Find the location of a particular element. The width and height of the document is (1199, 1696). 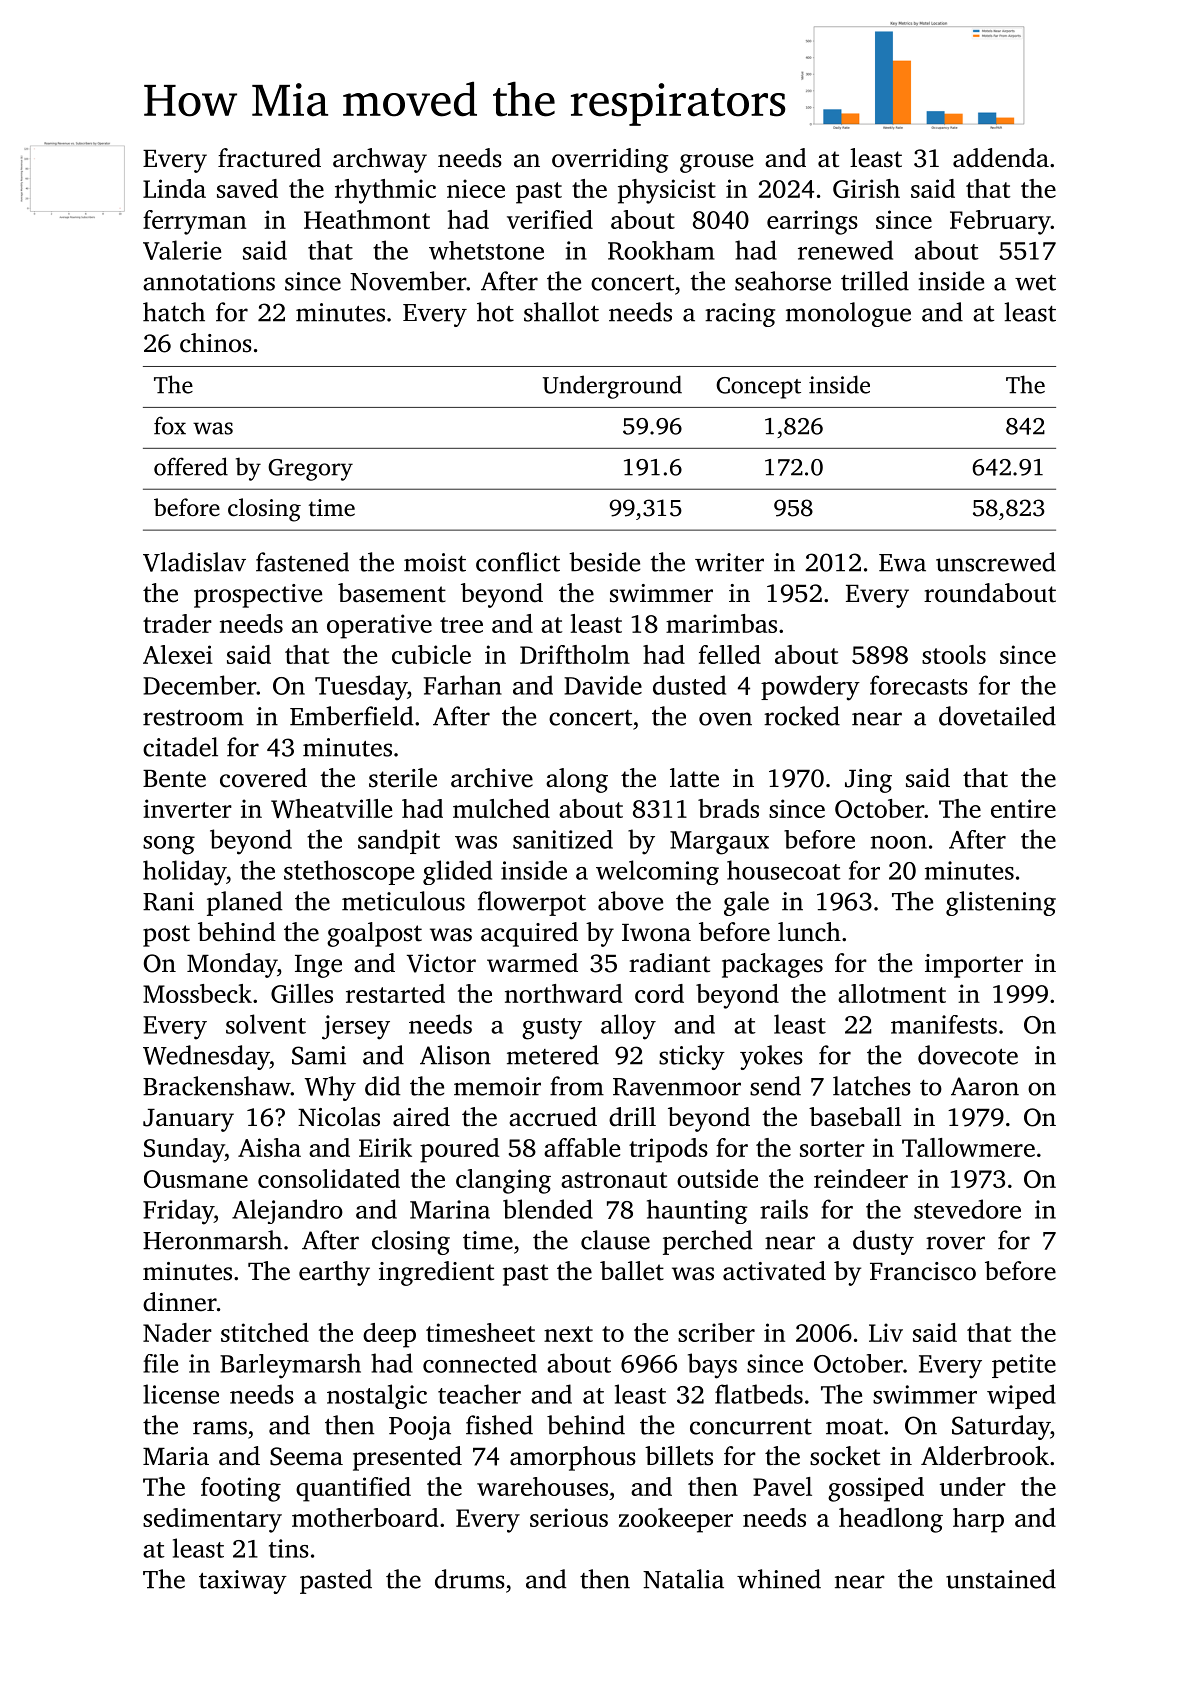

welcoming is located at coordinates (657, 872).
